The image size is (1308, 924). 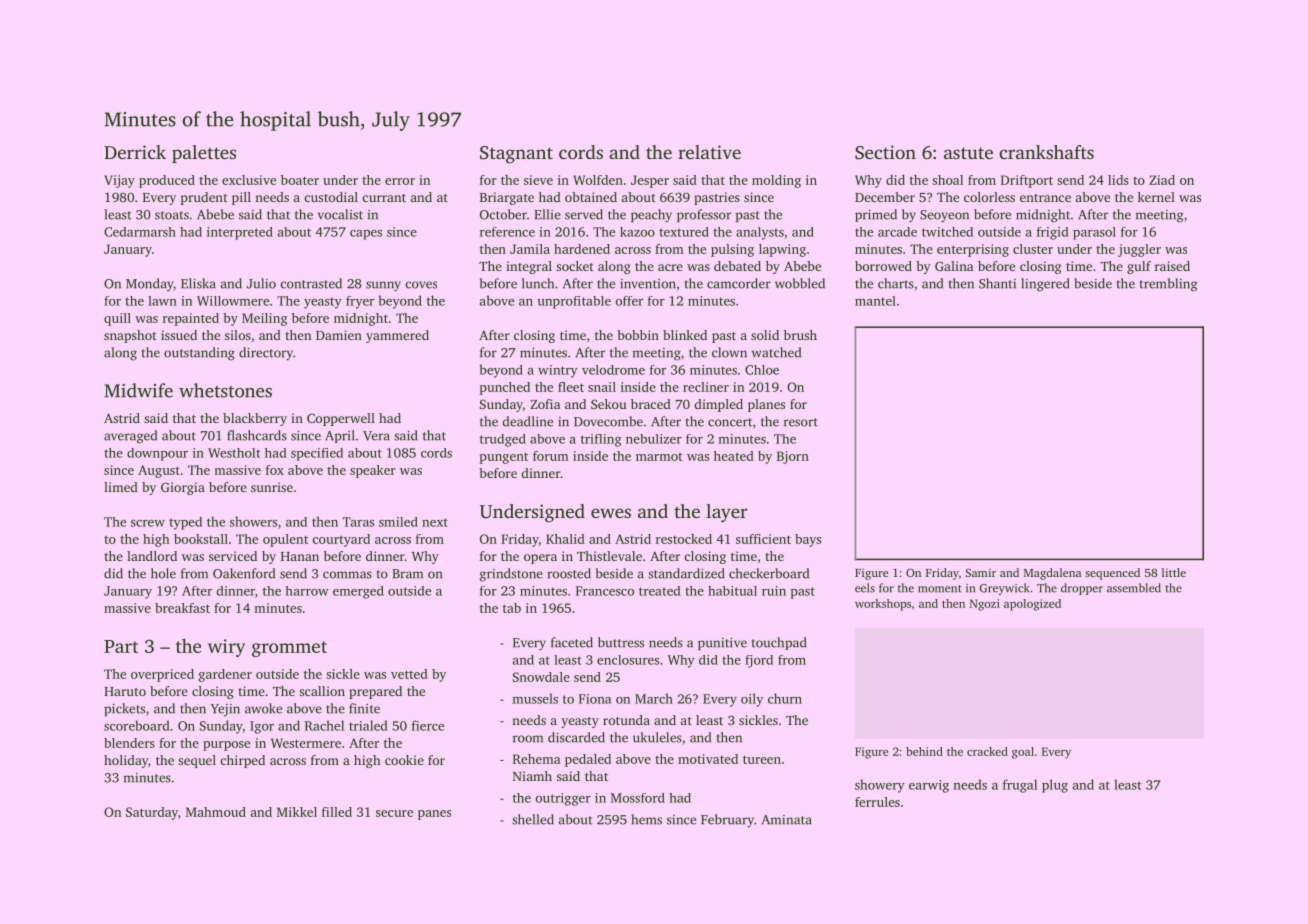 What do you see at coordinates (709, 152) in the page?
I see `relative` at bounding box center [709, 152].
